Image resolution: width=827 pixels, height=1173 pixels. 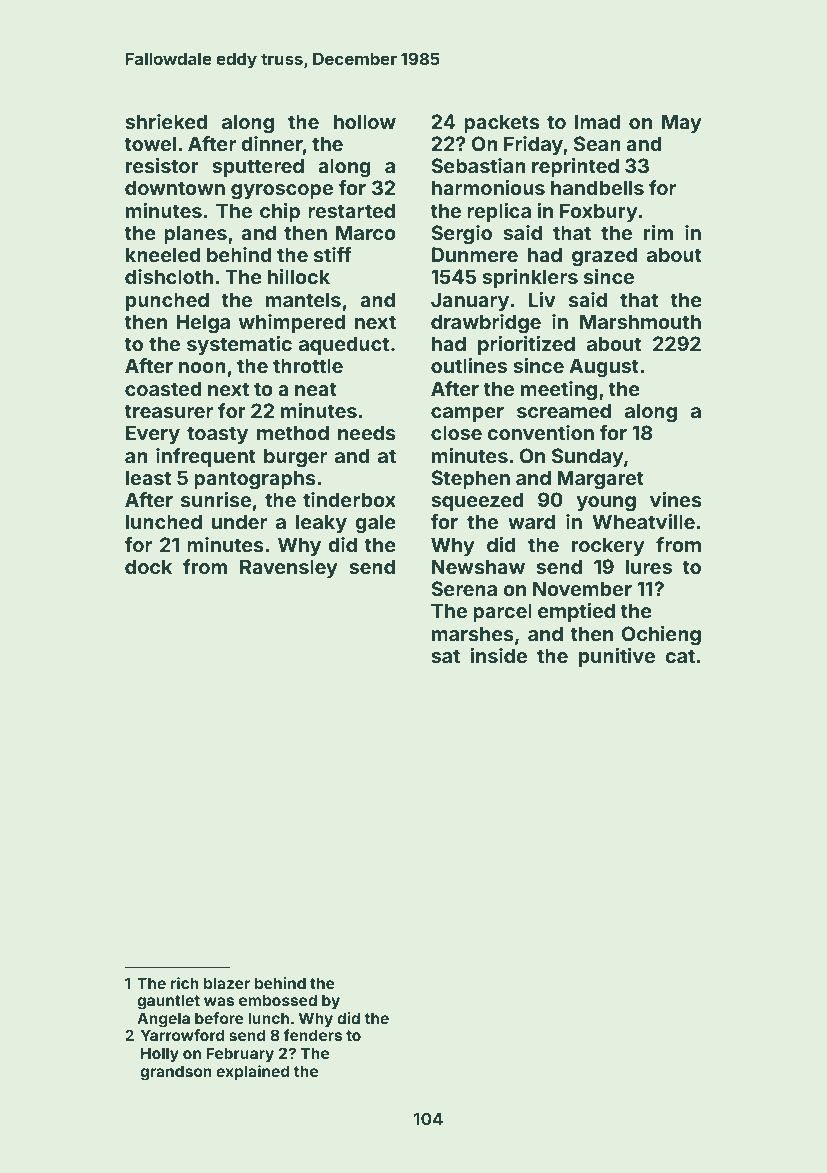 What do you see at coordinates (312, 1035) in the page?
I see `fenders` at bounding box center [312, 1035].
